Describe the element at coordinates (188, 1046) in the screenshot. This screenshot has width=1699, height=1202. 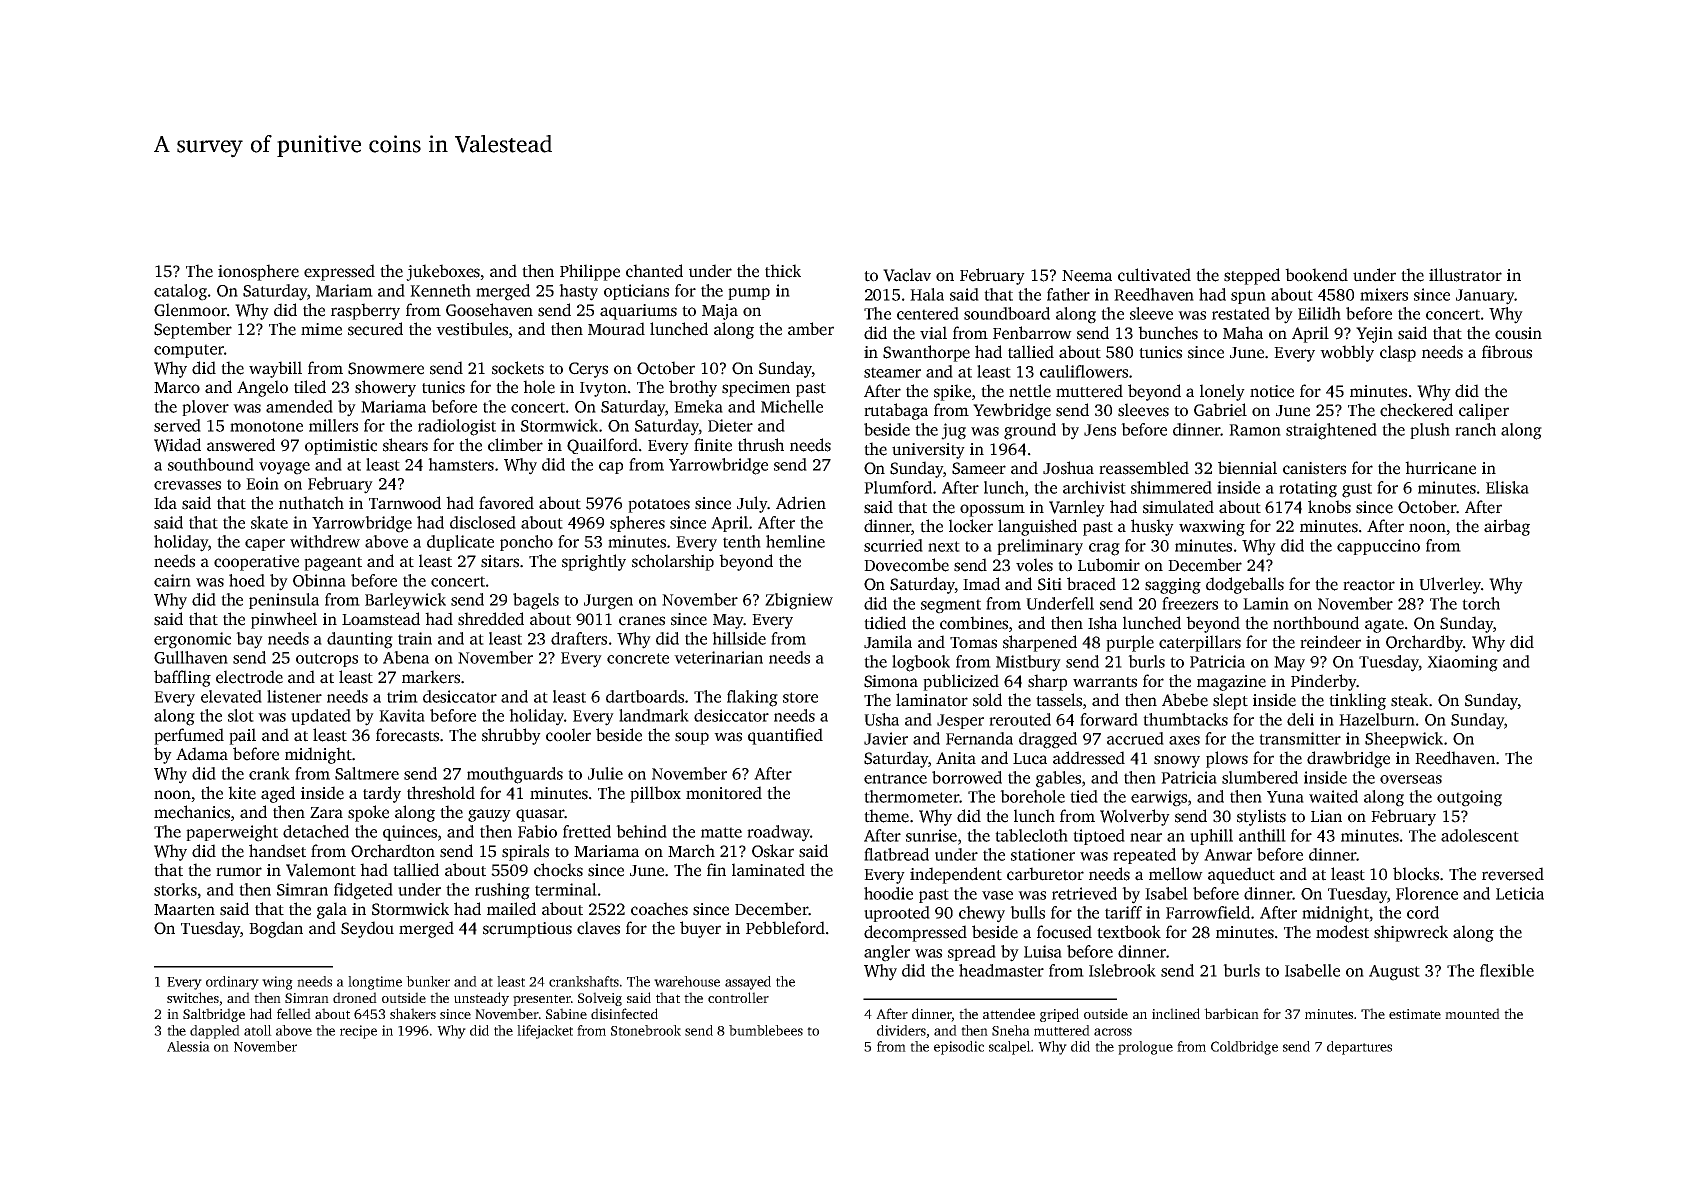
I see `Alessia` at that location.
